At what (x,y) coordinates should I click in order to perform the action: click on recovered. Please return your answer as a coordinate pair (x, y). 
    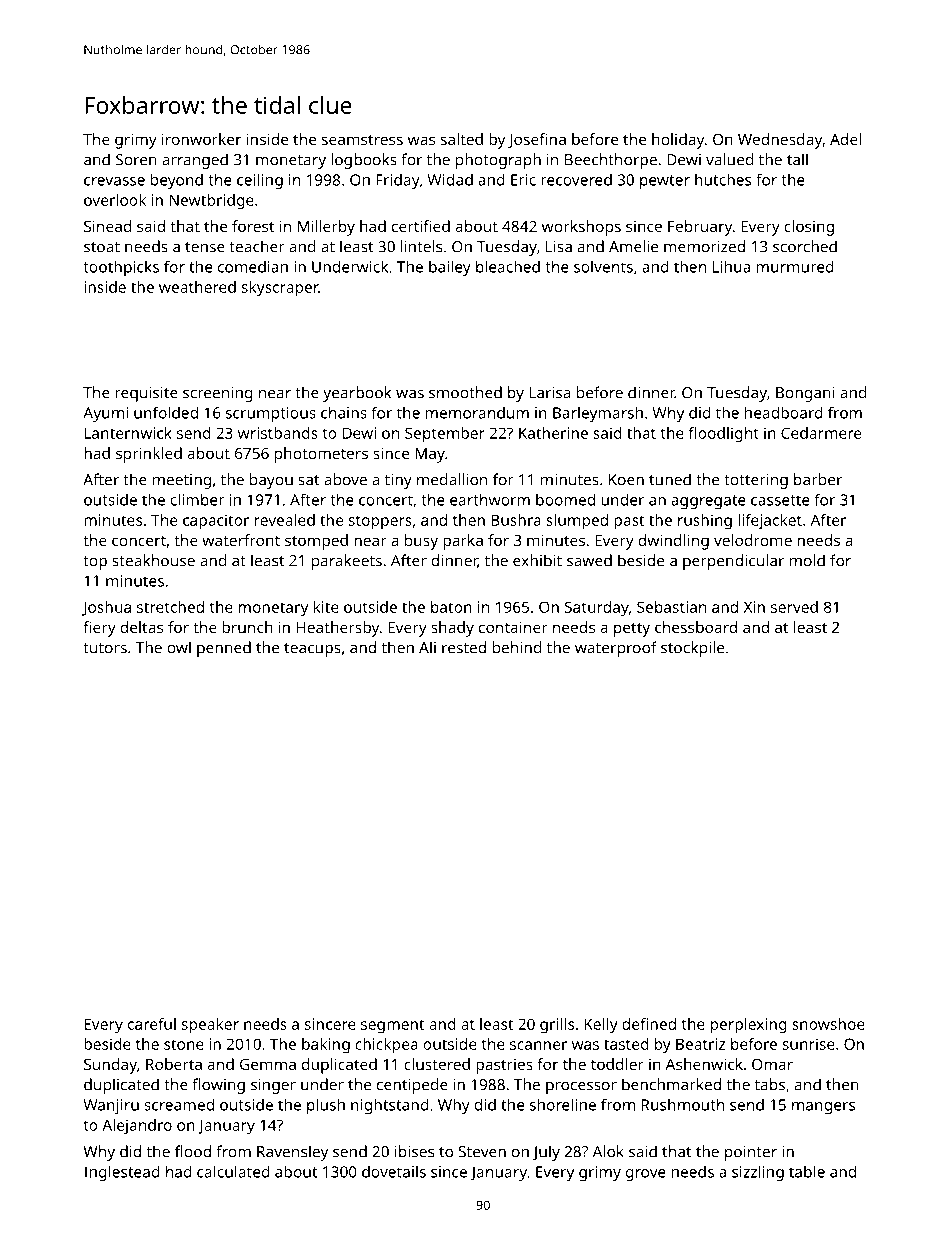
    Looking at the image, I should click on (576, 179).
